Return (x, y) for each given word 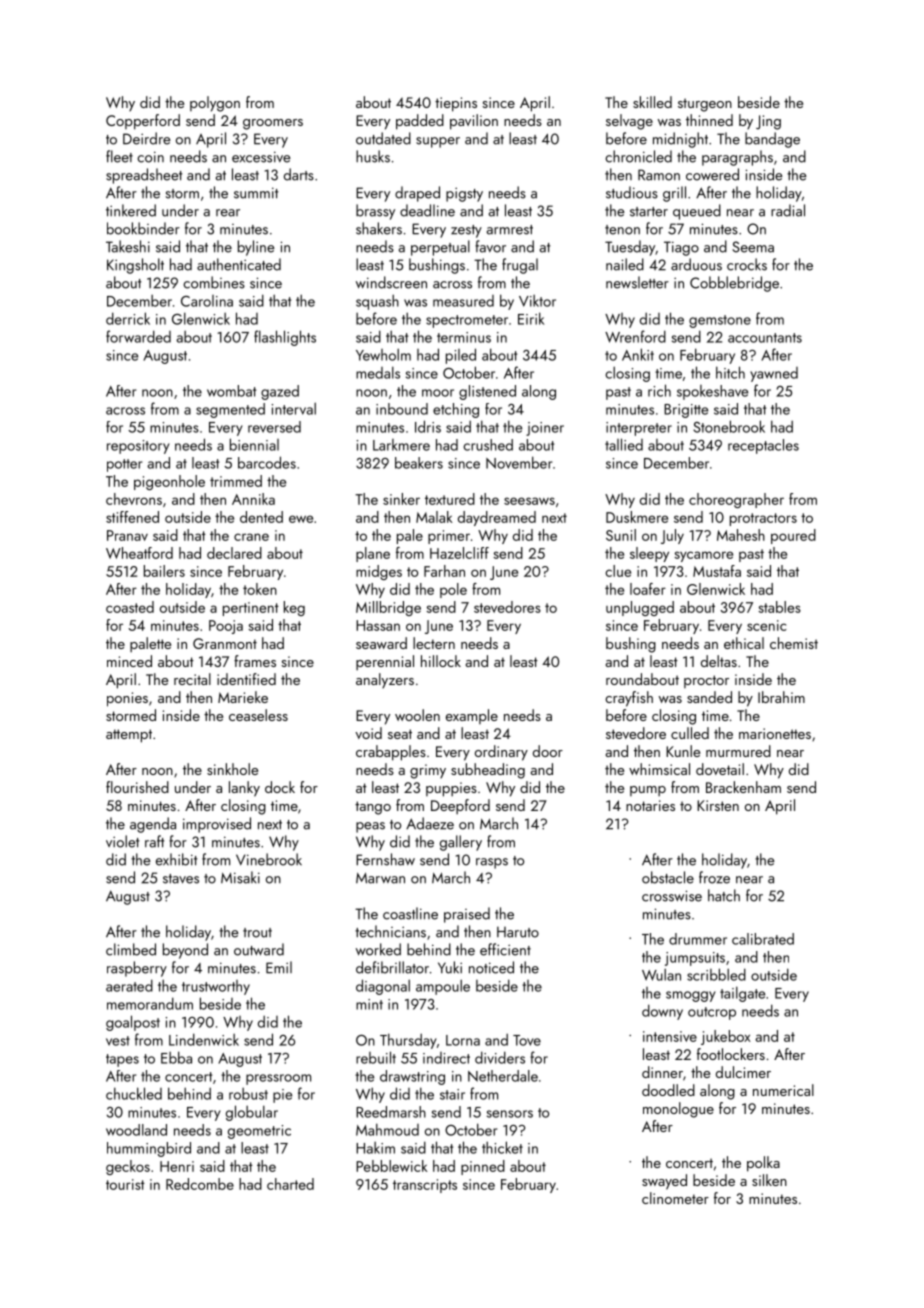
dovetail (720, 769)
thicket (502, 1147)
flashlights (285, 338)
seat (400, 734)
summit (256, 193)
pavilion (474, 122)
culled (690, 733)
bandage (772, 140)
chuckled (134, 1093)
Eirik (531, 318)
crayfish (629, 699)
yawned (774, 374)
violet (122, 841)
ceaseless (258, 715)
